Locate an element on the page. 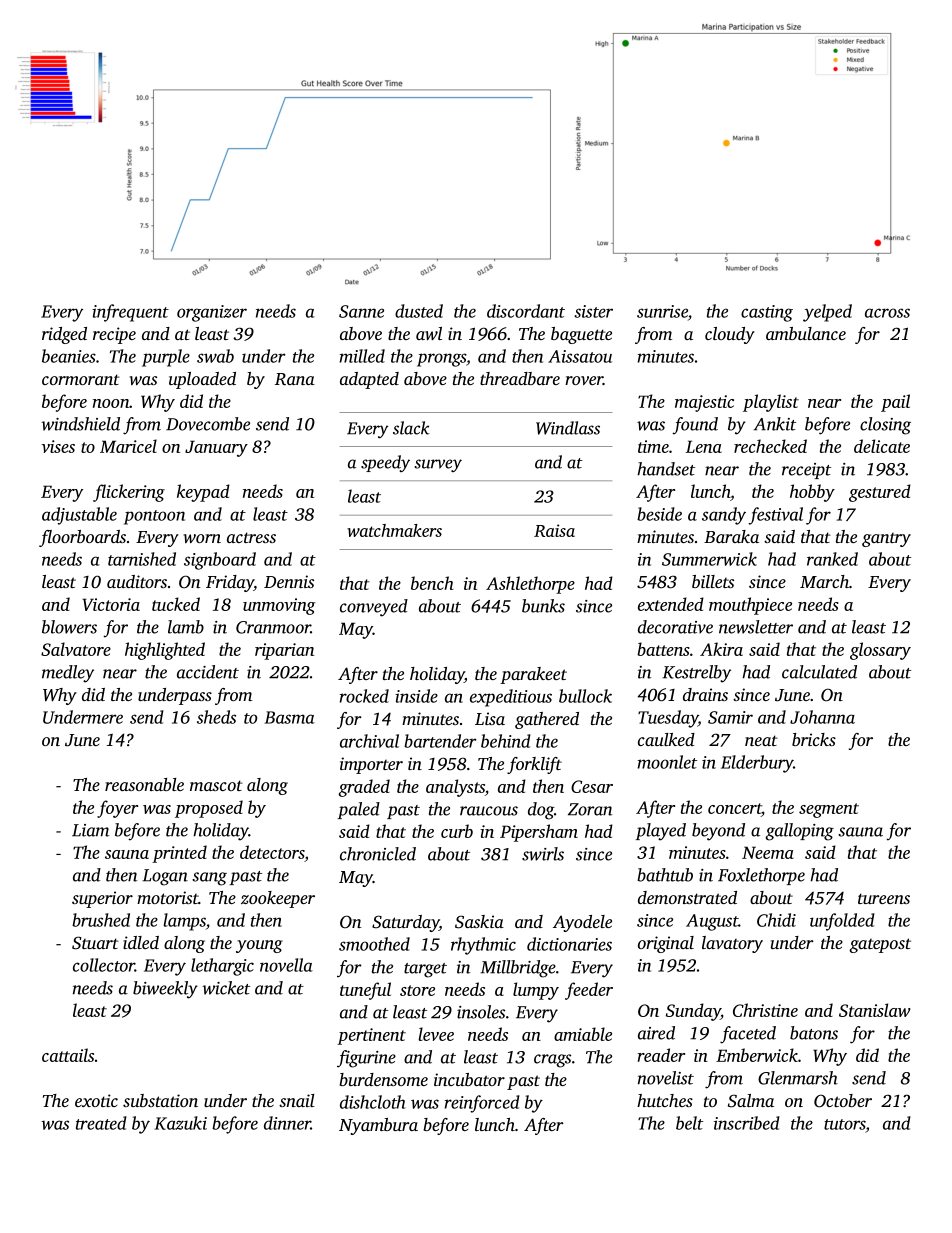 The image size is (952, 1233). Christine is located at coordinates (765, 1010).
